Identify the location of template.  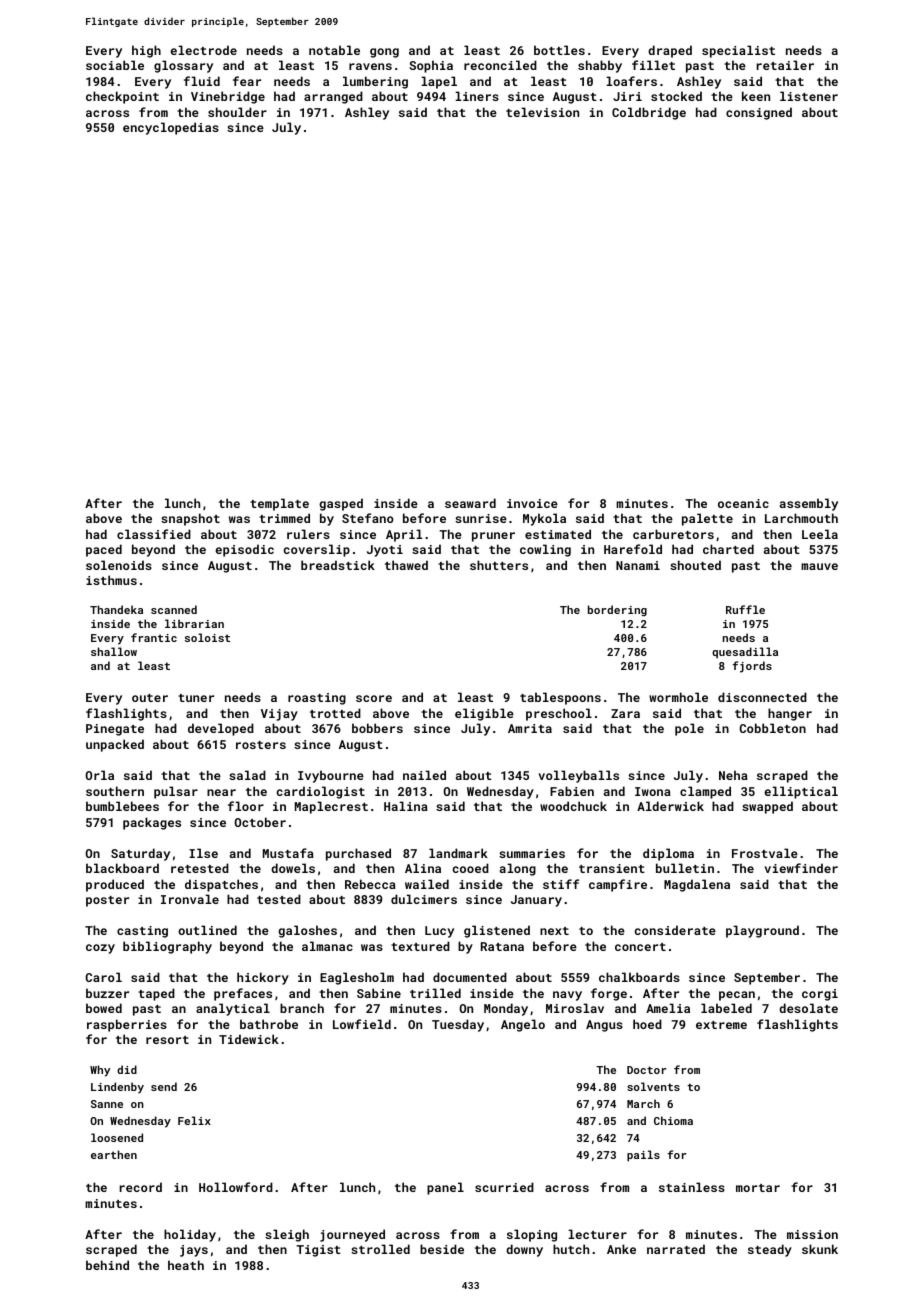
(279, 504).
